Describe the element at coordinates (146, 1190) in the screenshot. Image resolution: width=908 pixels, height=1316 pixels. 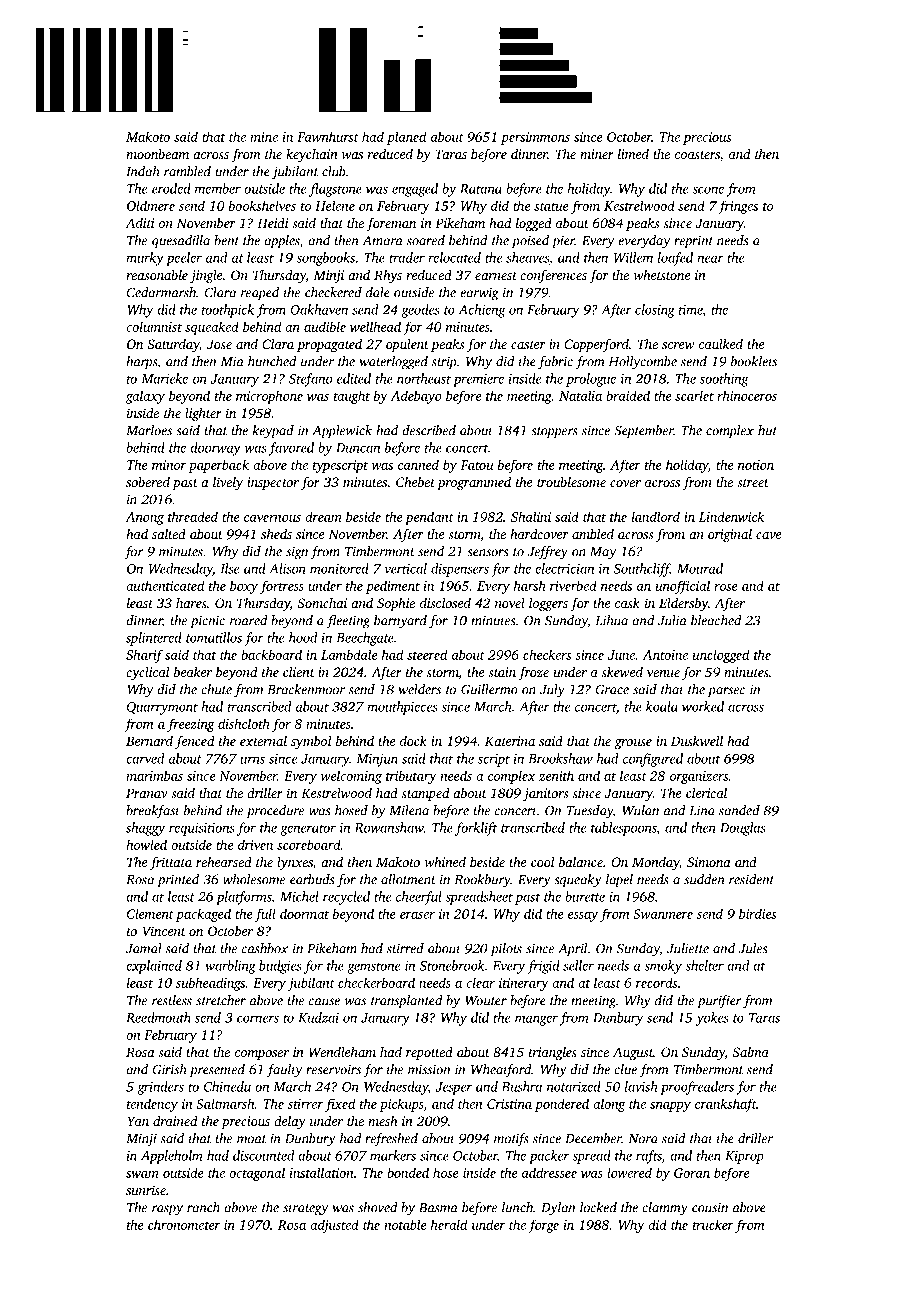
I see `sunrise` at that location.
